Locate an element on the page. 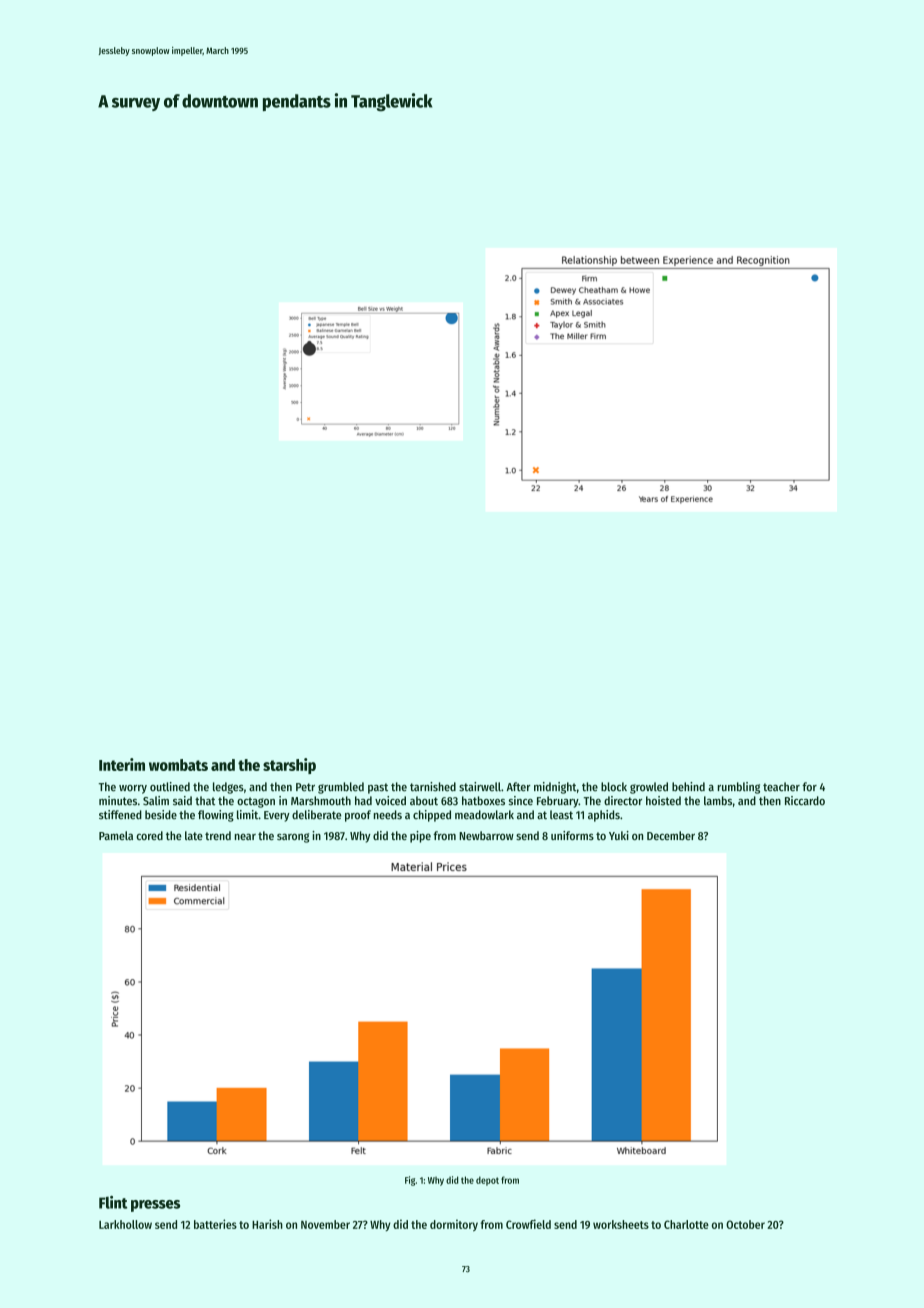 This image has width=924, height=1308. starship is located at coordinates (289, 766).
